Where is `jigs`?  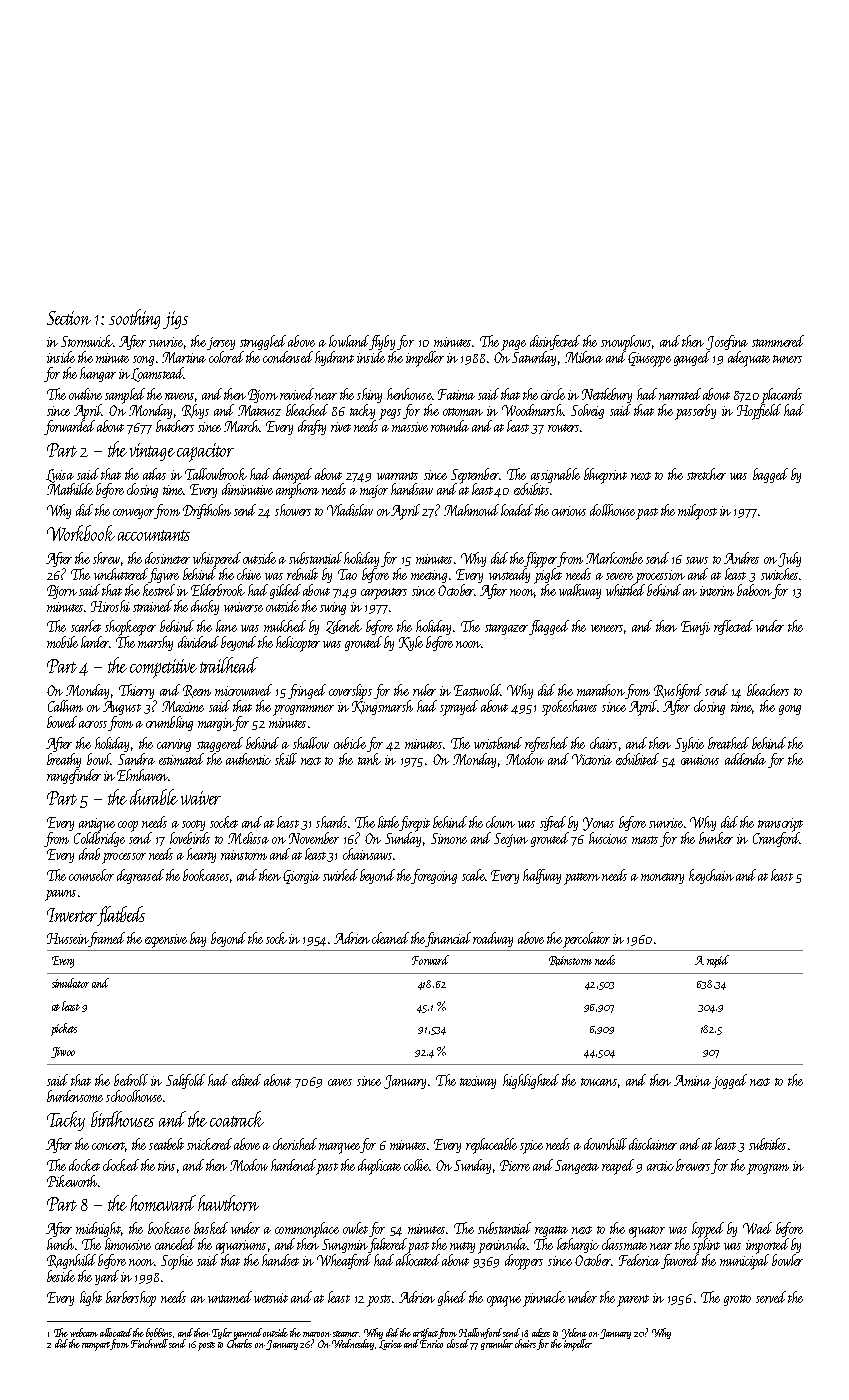 jigs is located at coordinates (175, 320).
